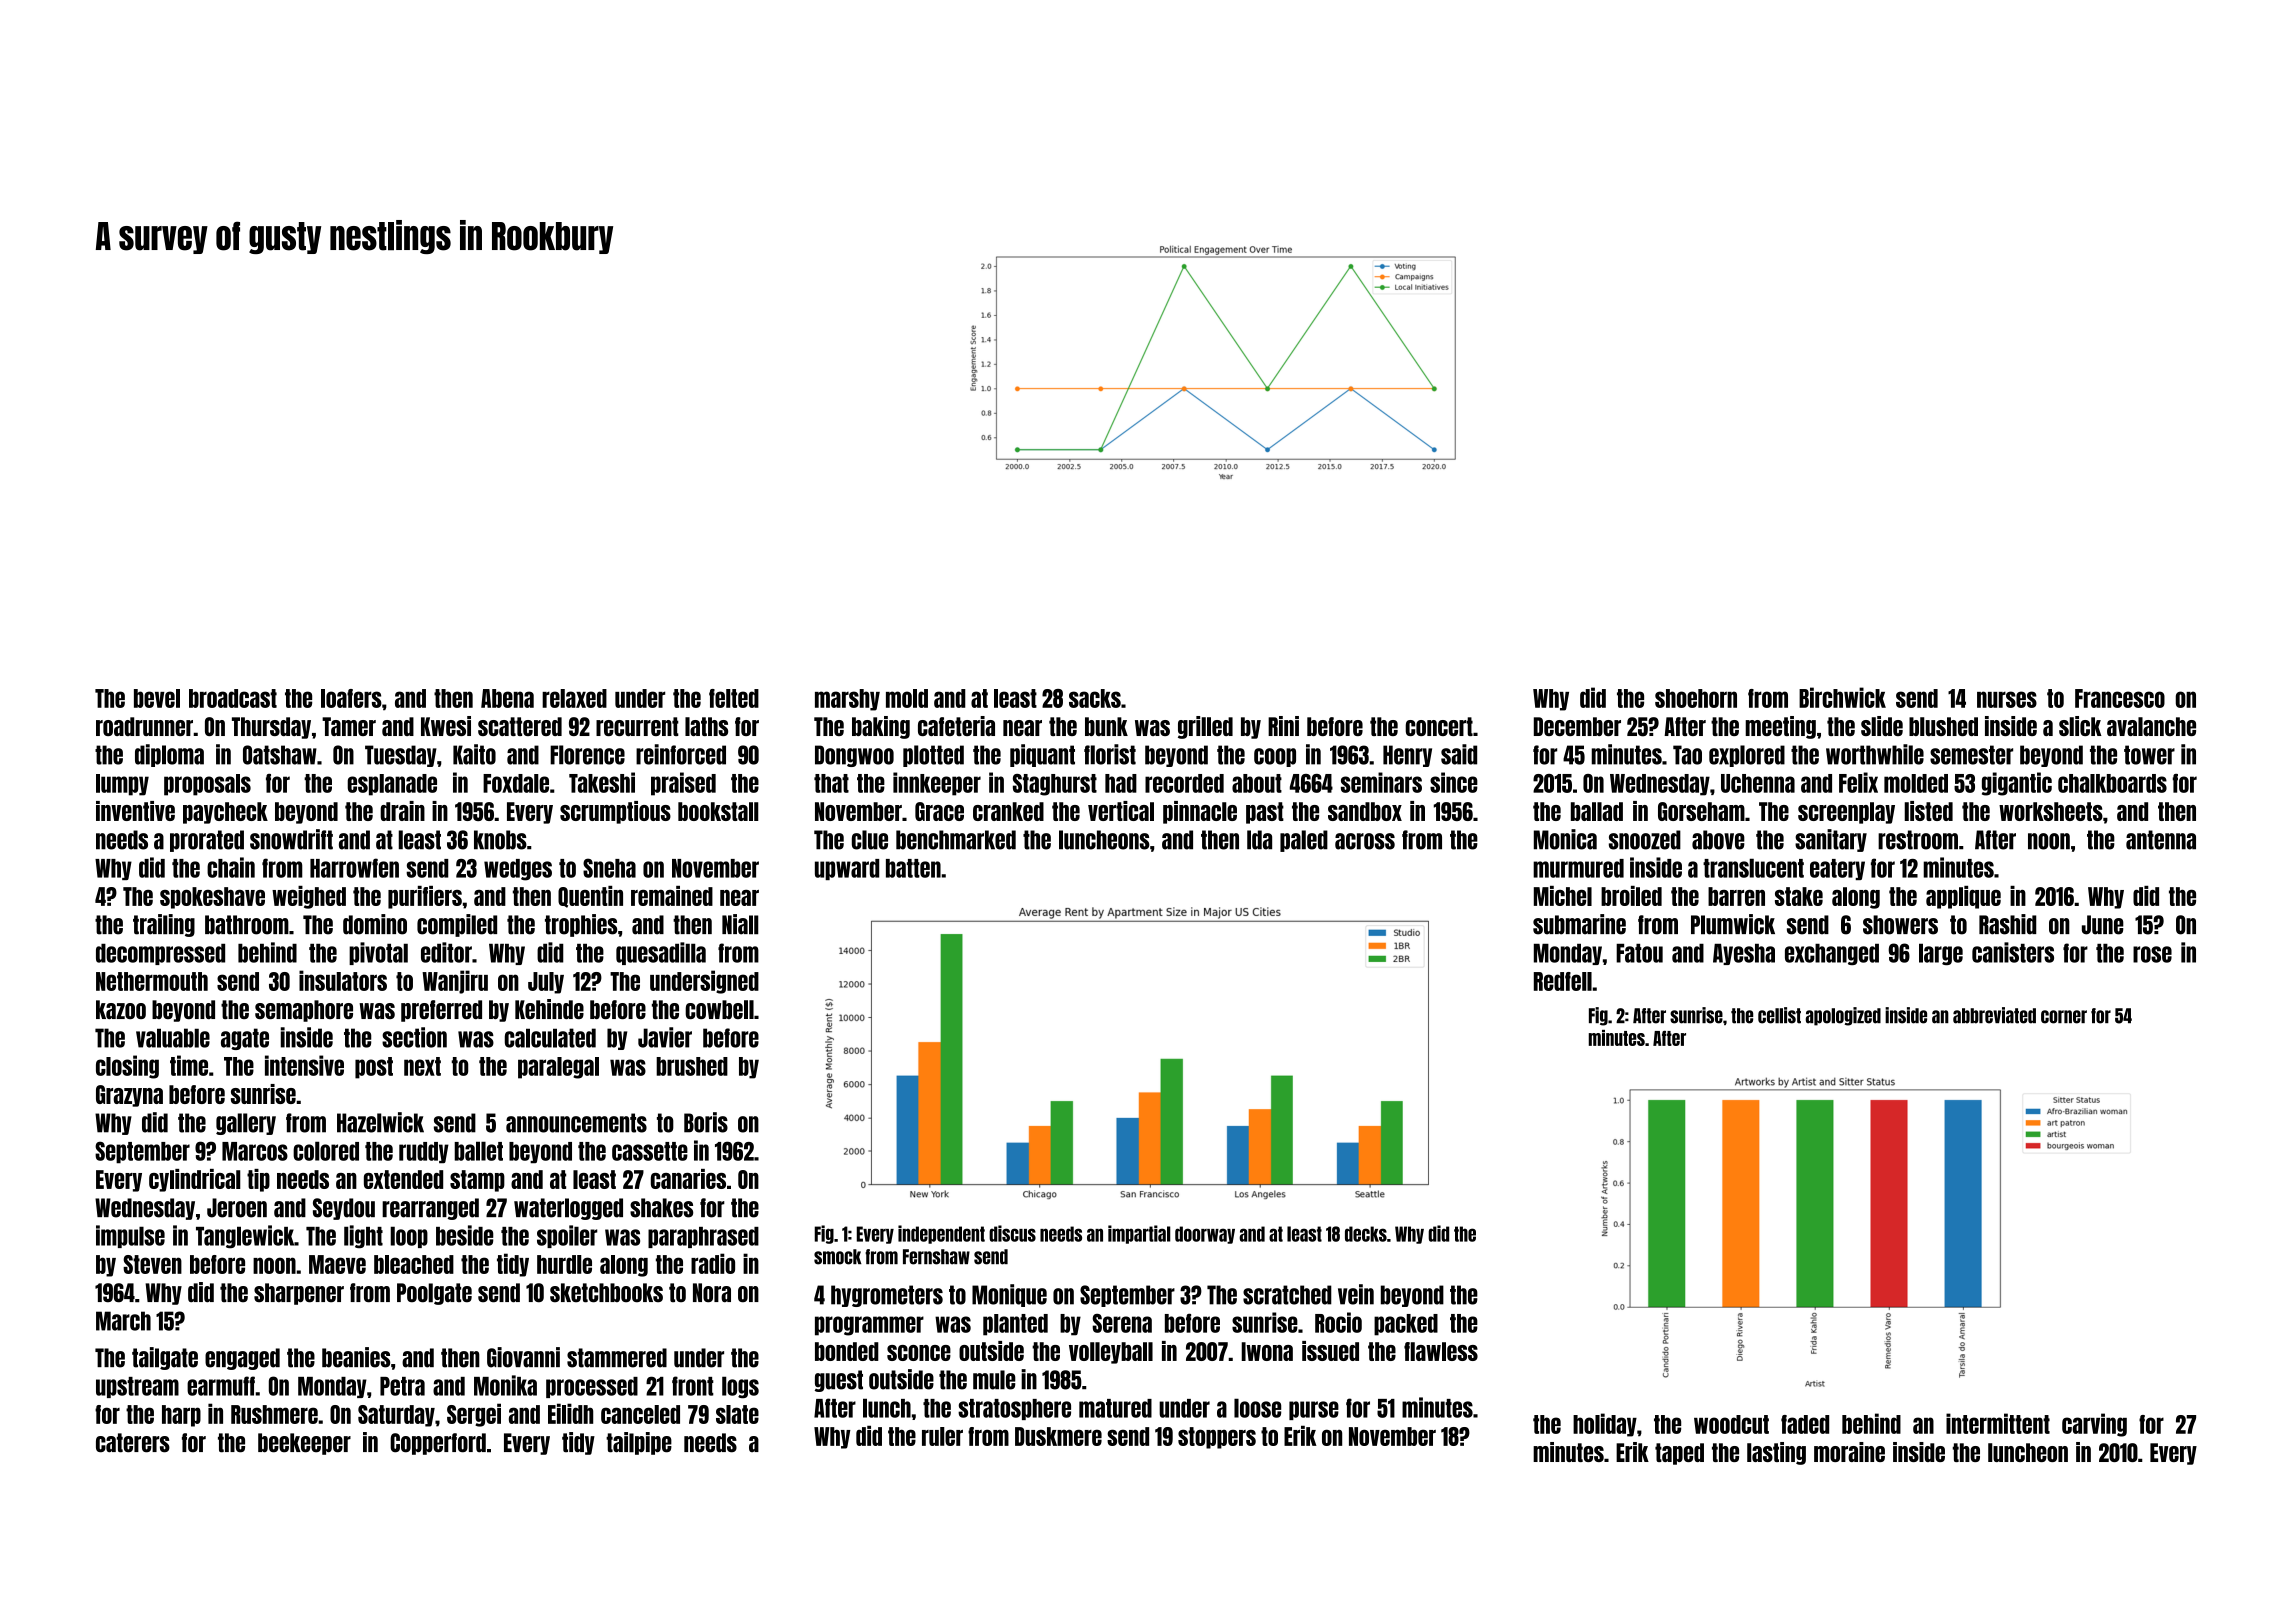  Describe the element at coordinates (518, 870) in the image. I see `wedges` at that location.
